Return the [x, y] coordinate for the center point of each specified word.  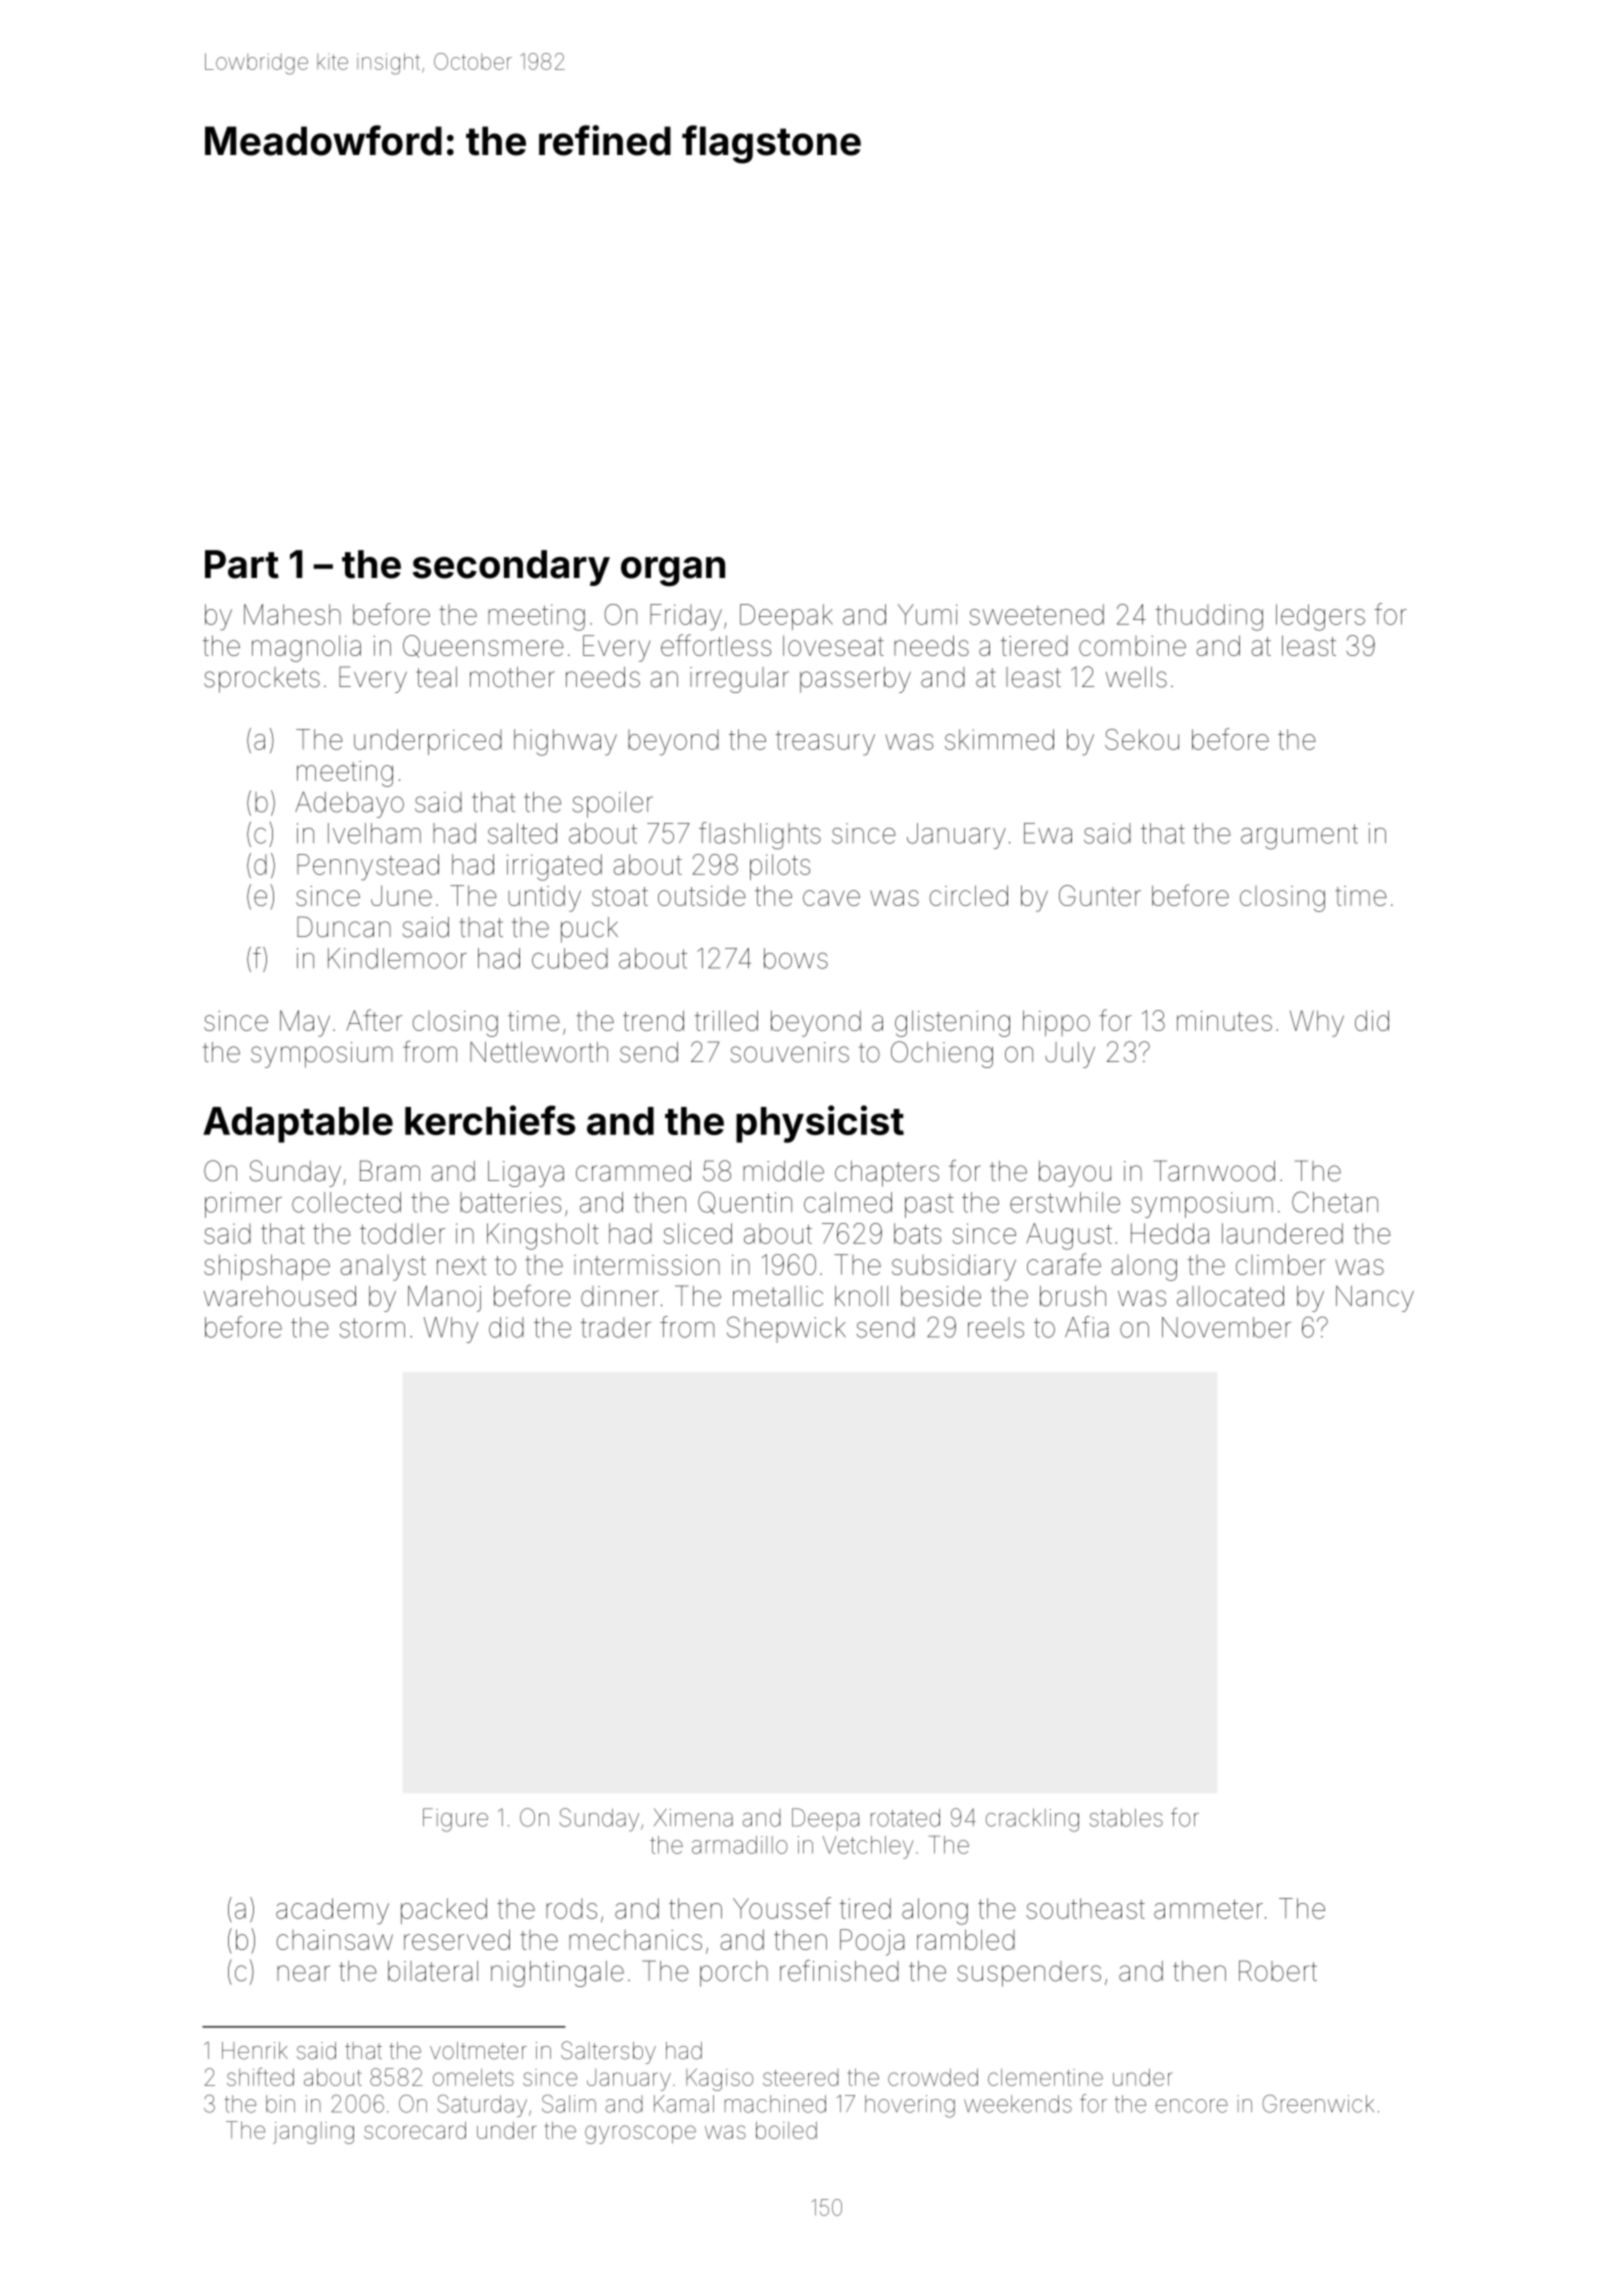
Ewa [1048, 833]
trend [653, 1020]
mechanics [635, 1940]
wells [1136, 677]
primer [243, 1205]
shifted [260, 2076]
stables [1126, 1818]
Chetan [1335, 1202]
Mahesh [292, 614]
